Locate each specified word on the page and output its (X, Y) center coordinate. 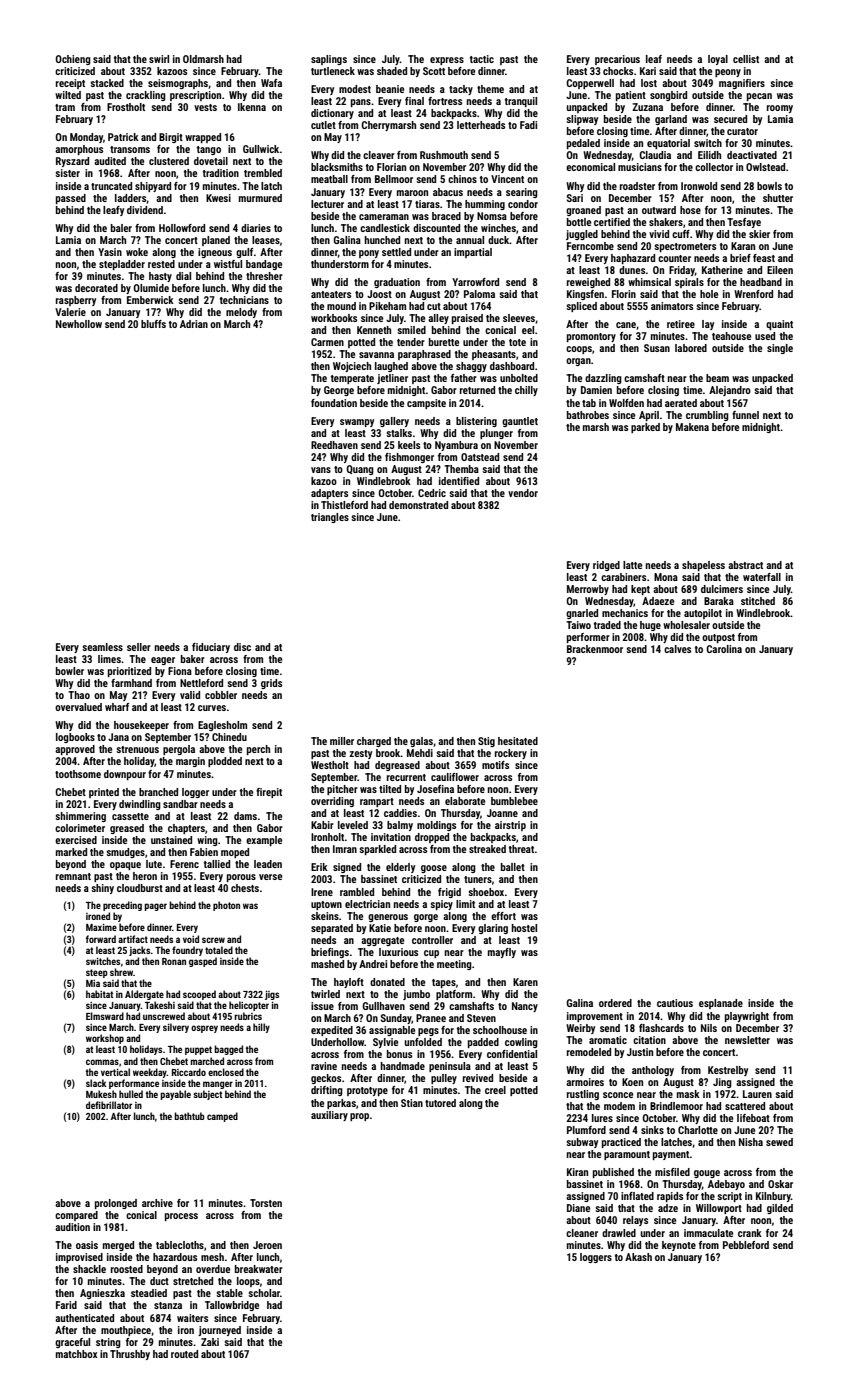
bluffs (153, 324)
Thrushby (130, 1355)
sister (67, 173)
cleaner (582, 1233)
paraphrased (424, 355)
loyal (718, 60)
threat (522, 849)
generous (388, 918)
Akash (638, 1257)
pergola (179, 750)
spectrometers (685, 247)
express (447, 61)
